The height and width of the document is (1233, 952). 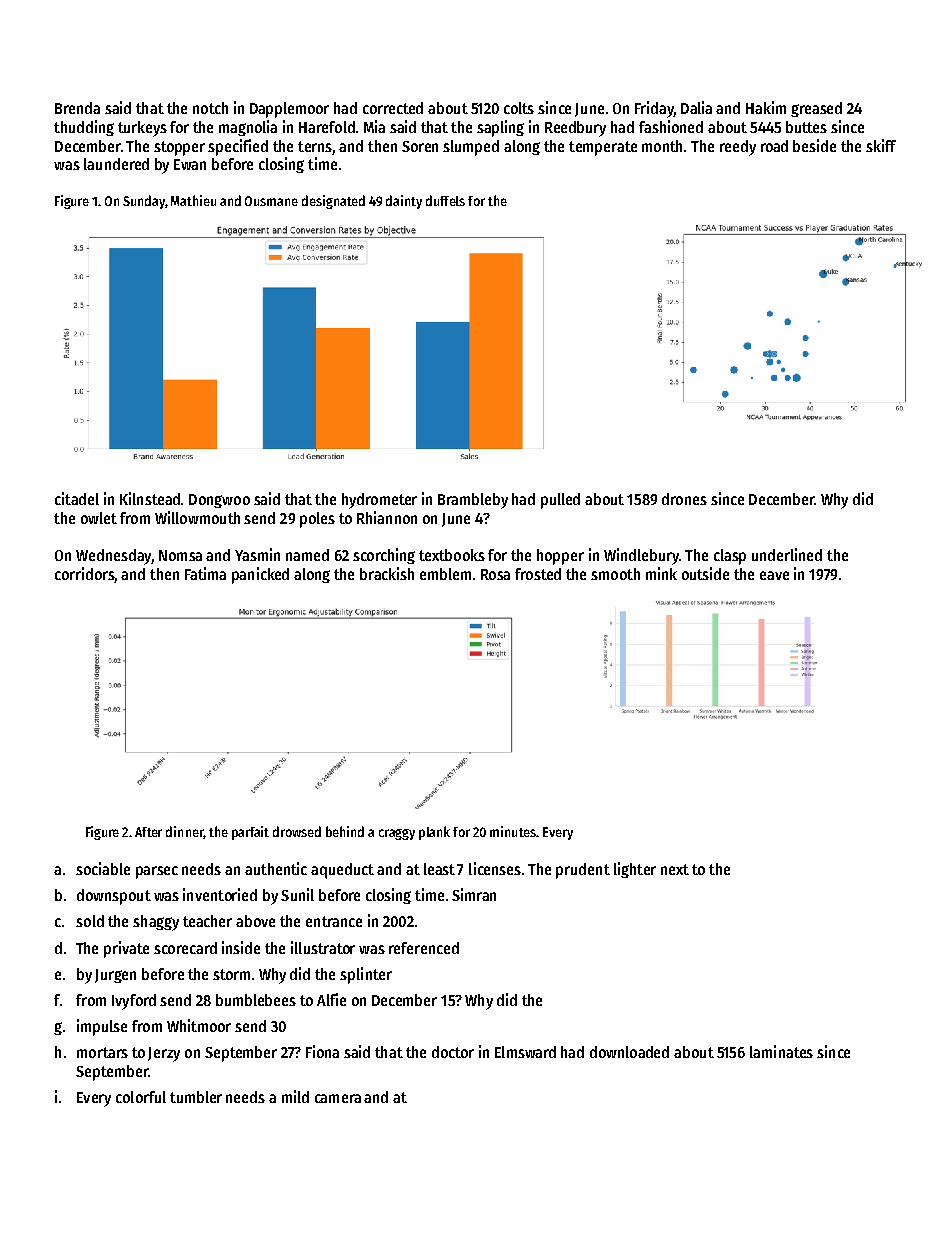 What do you see at coordinates (397, 834) in the document?
I see `craggy` at bounding box center [397, 834].
